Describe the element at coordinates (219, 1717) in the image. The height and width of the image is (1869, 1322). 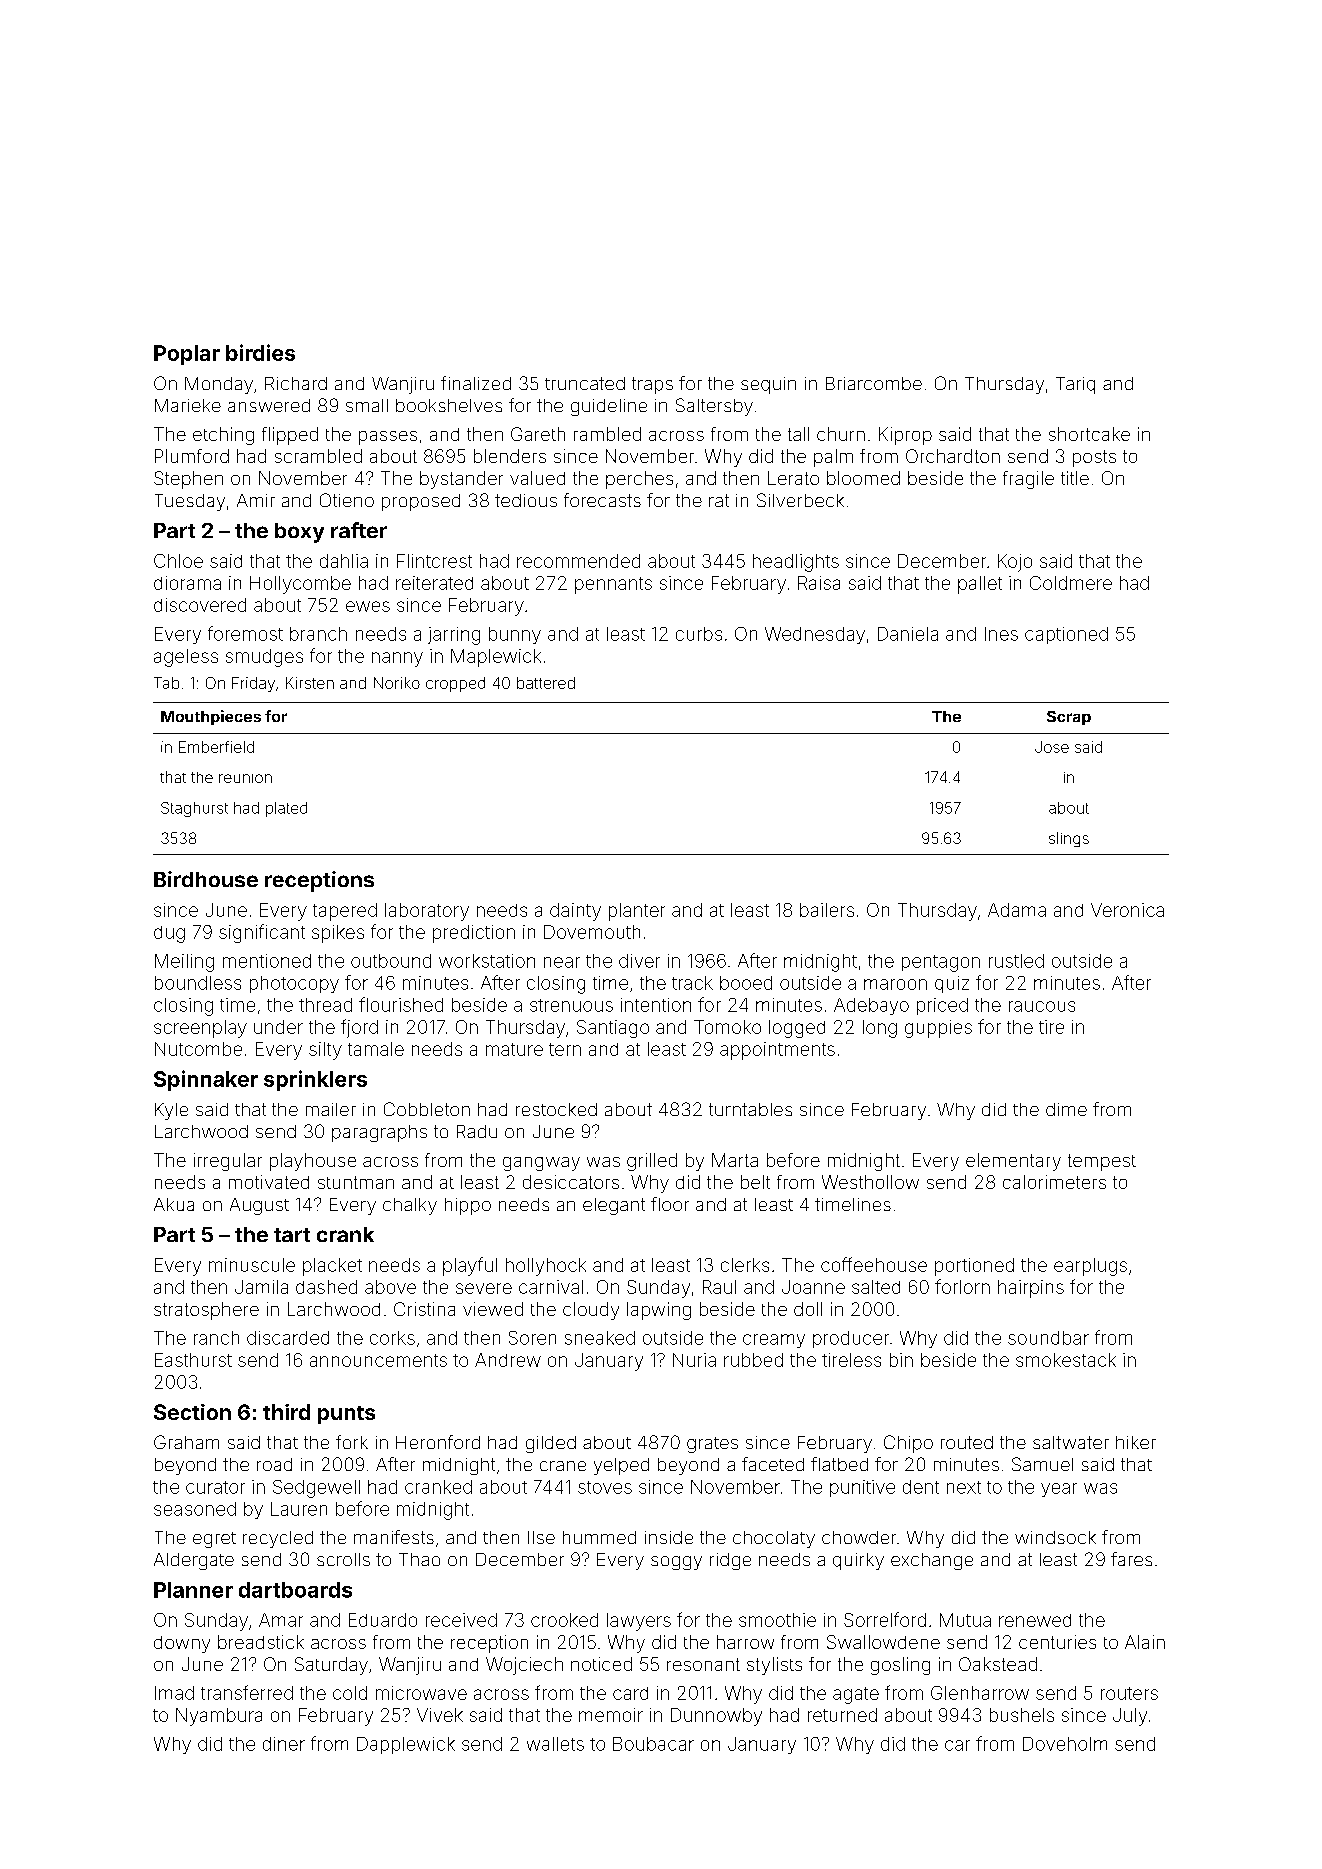
I see `Nyambura` at that location.
